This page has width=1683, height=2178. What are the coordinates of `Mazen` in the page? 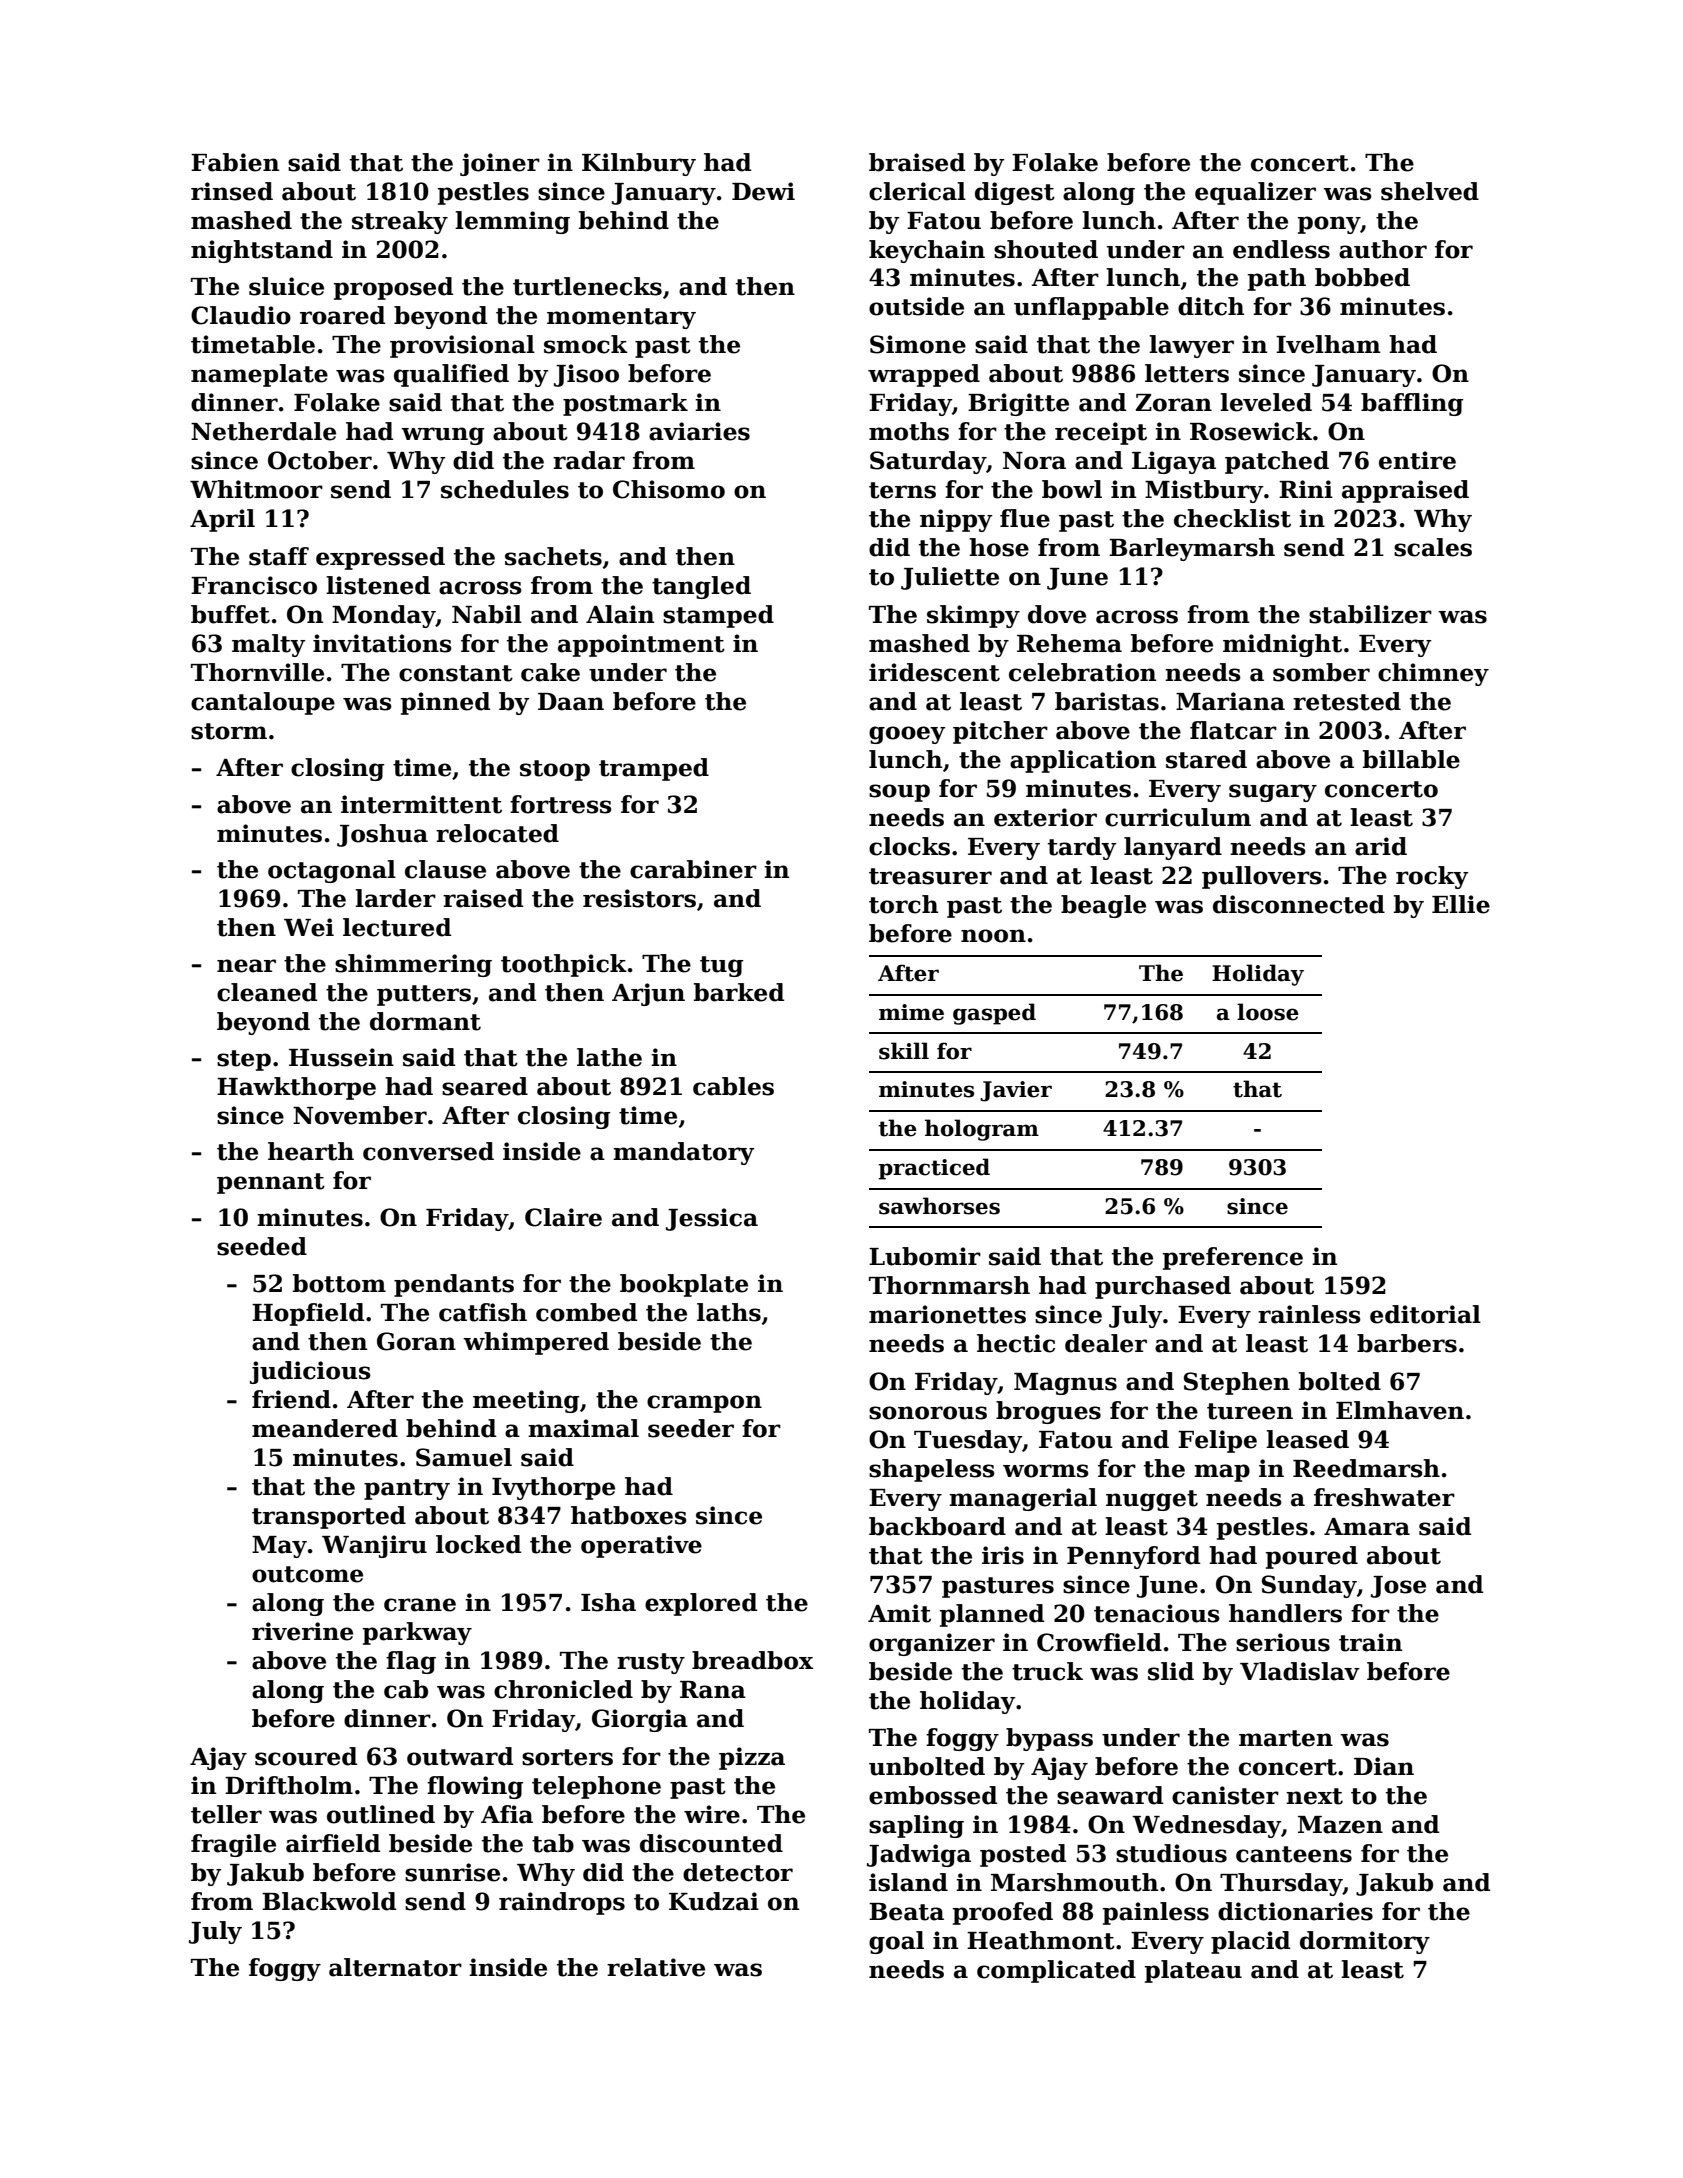 It's located at (1340, 1825).
